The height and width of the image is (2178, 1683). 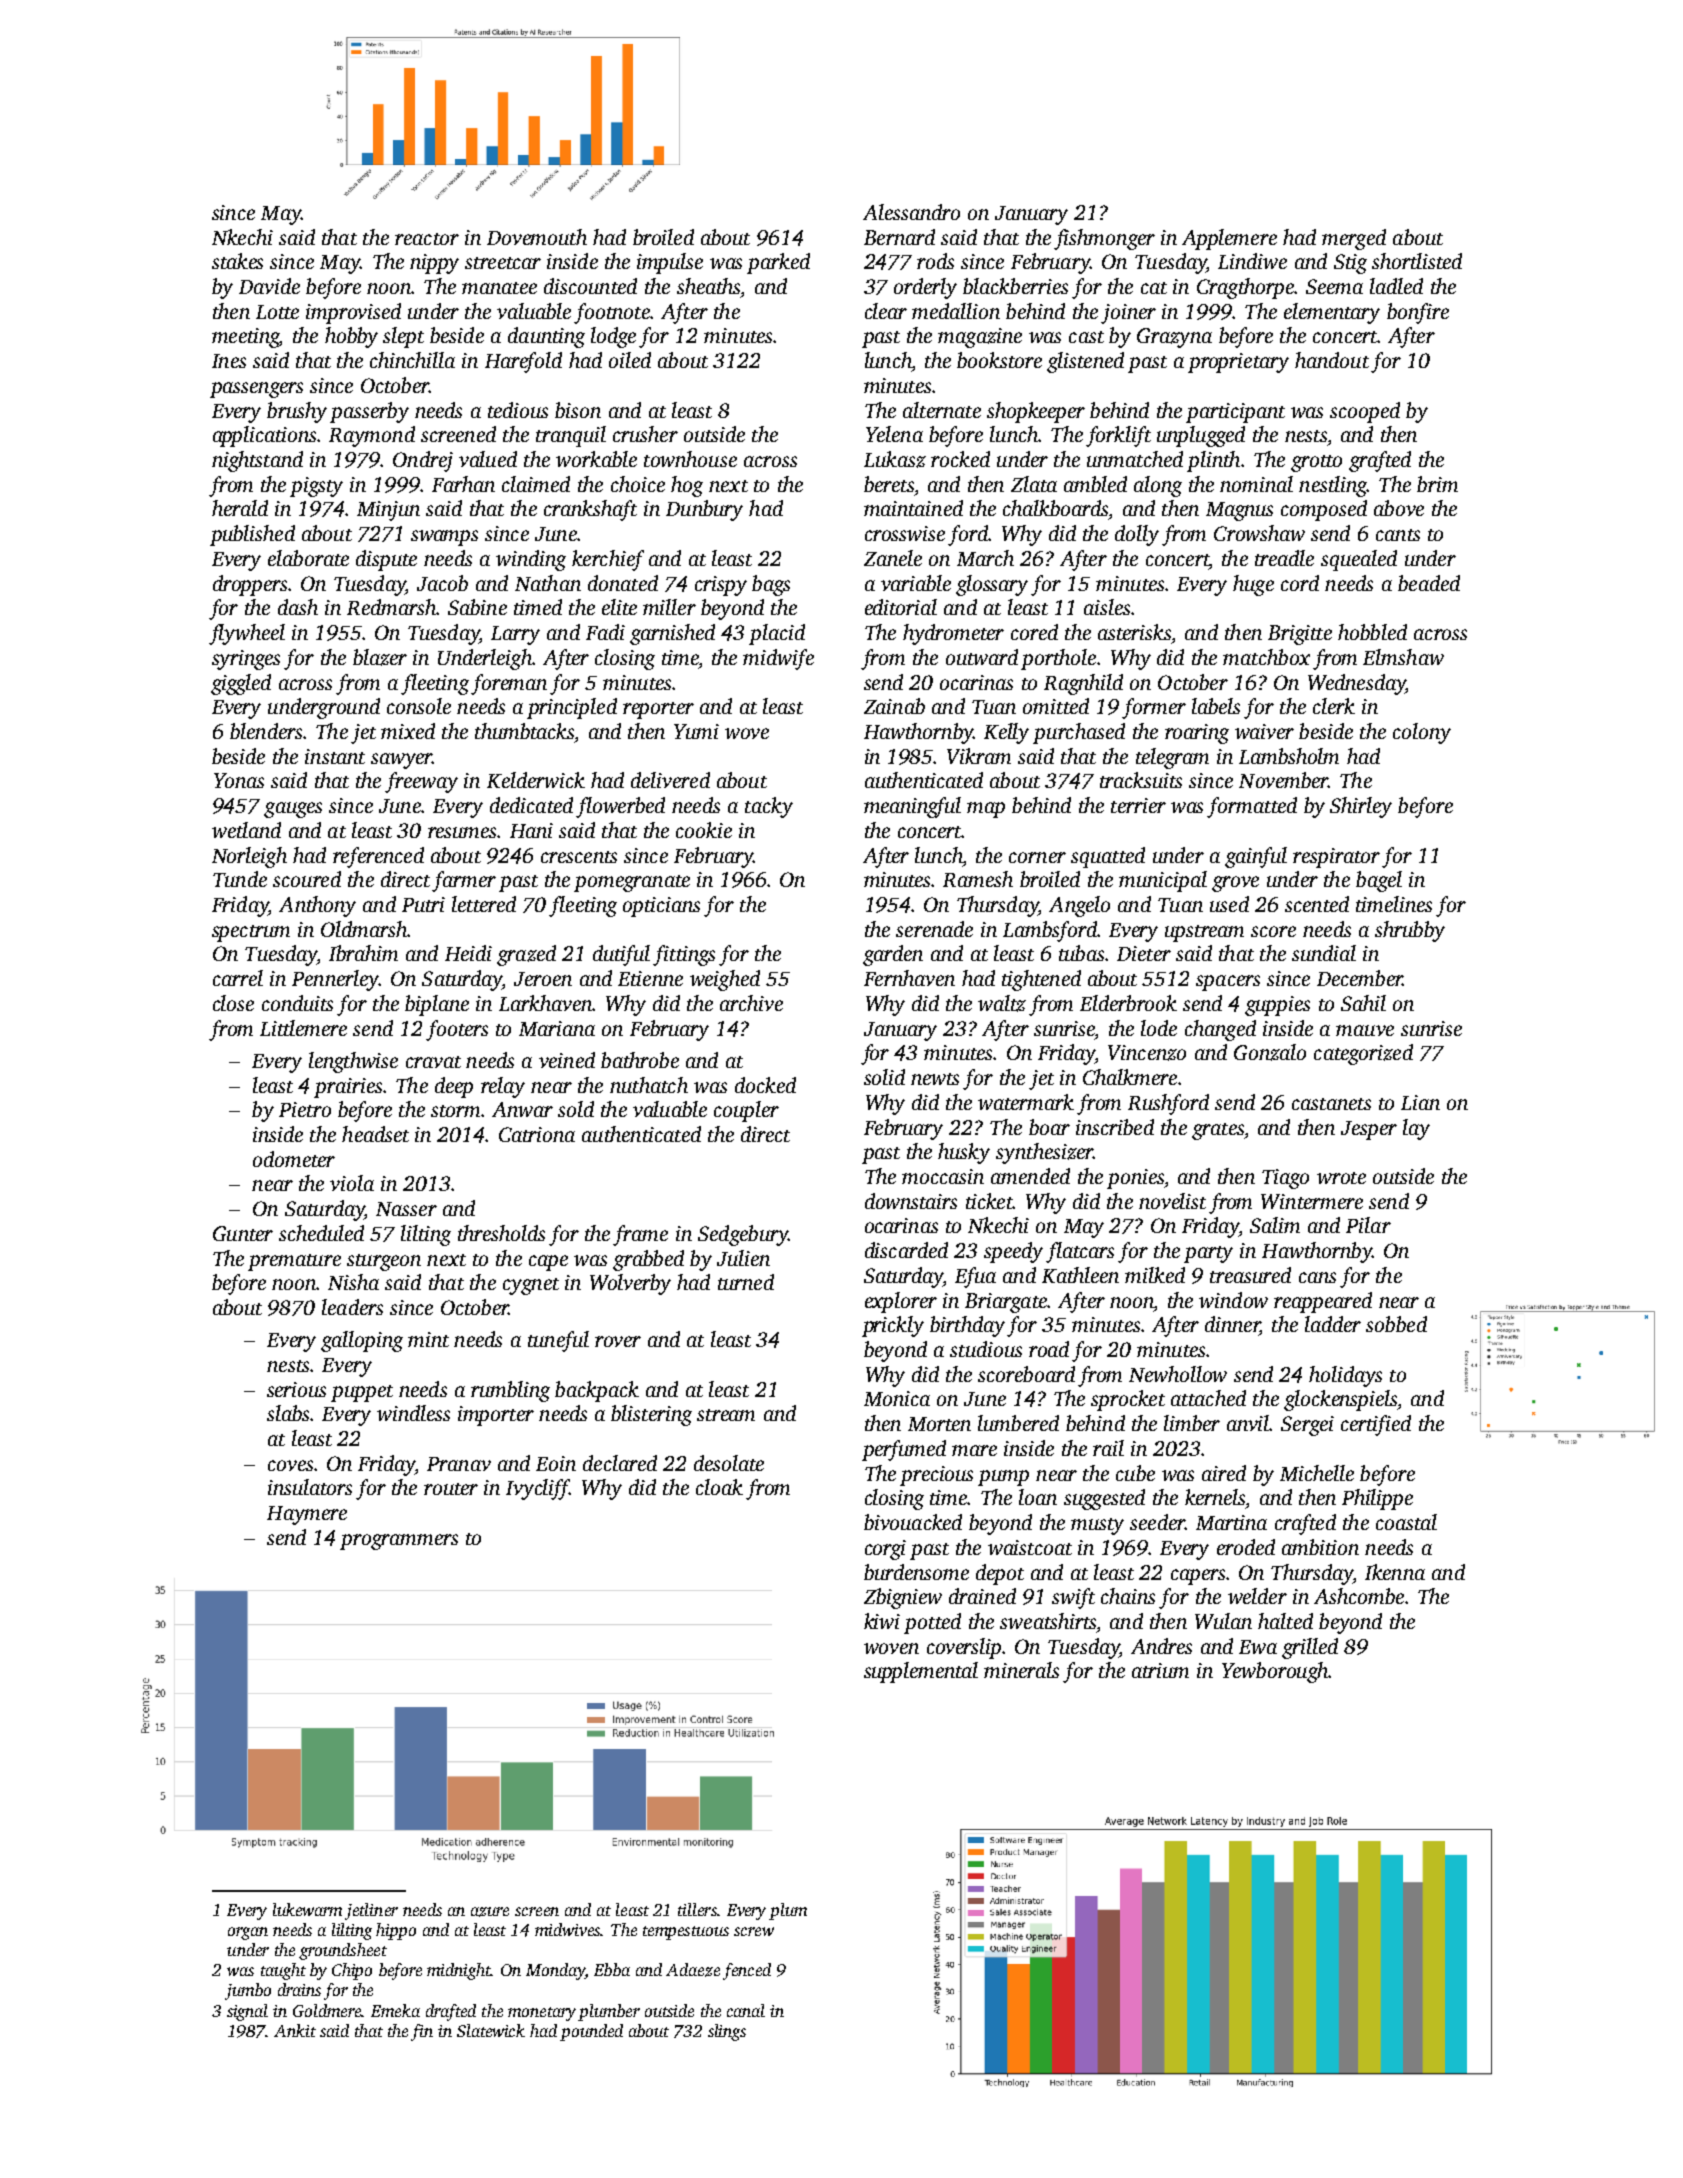 What do you see at coordinates (1157, 1522) in the image?
I see `seeder` at bounding box center [1157, 1522].
